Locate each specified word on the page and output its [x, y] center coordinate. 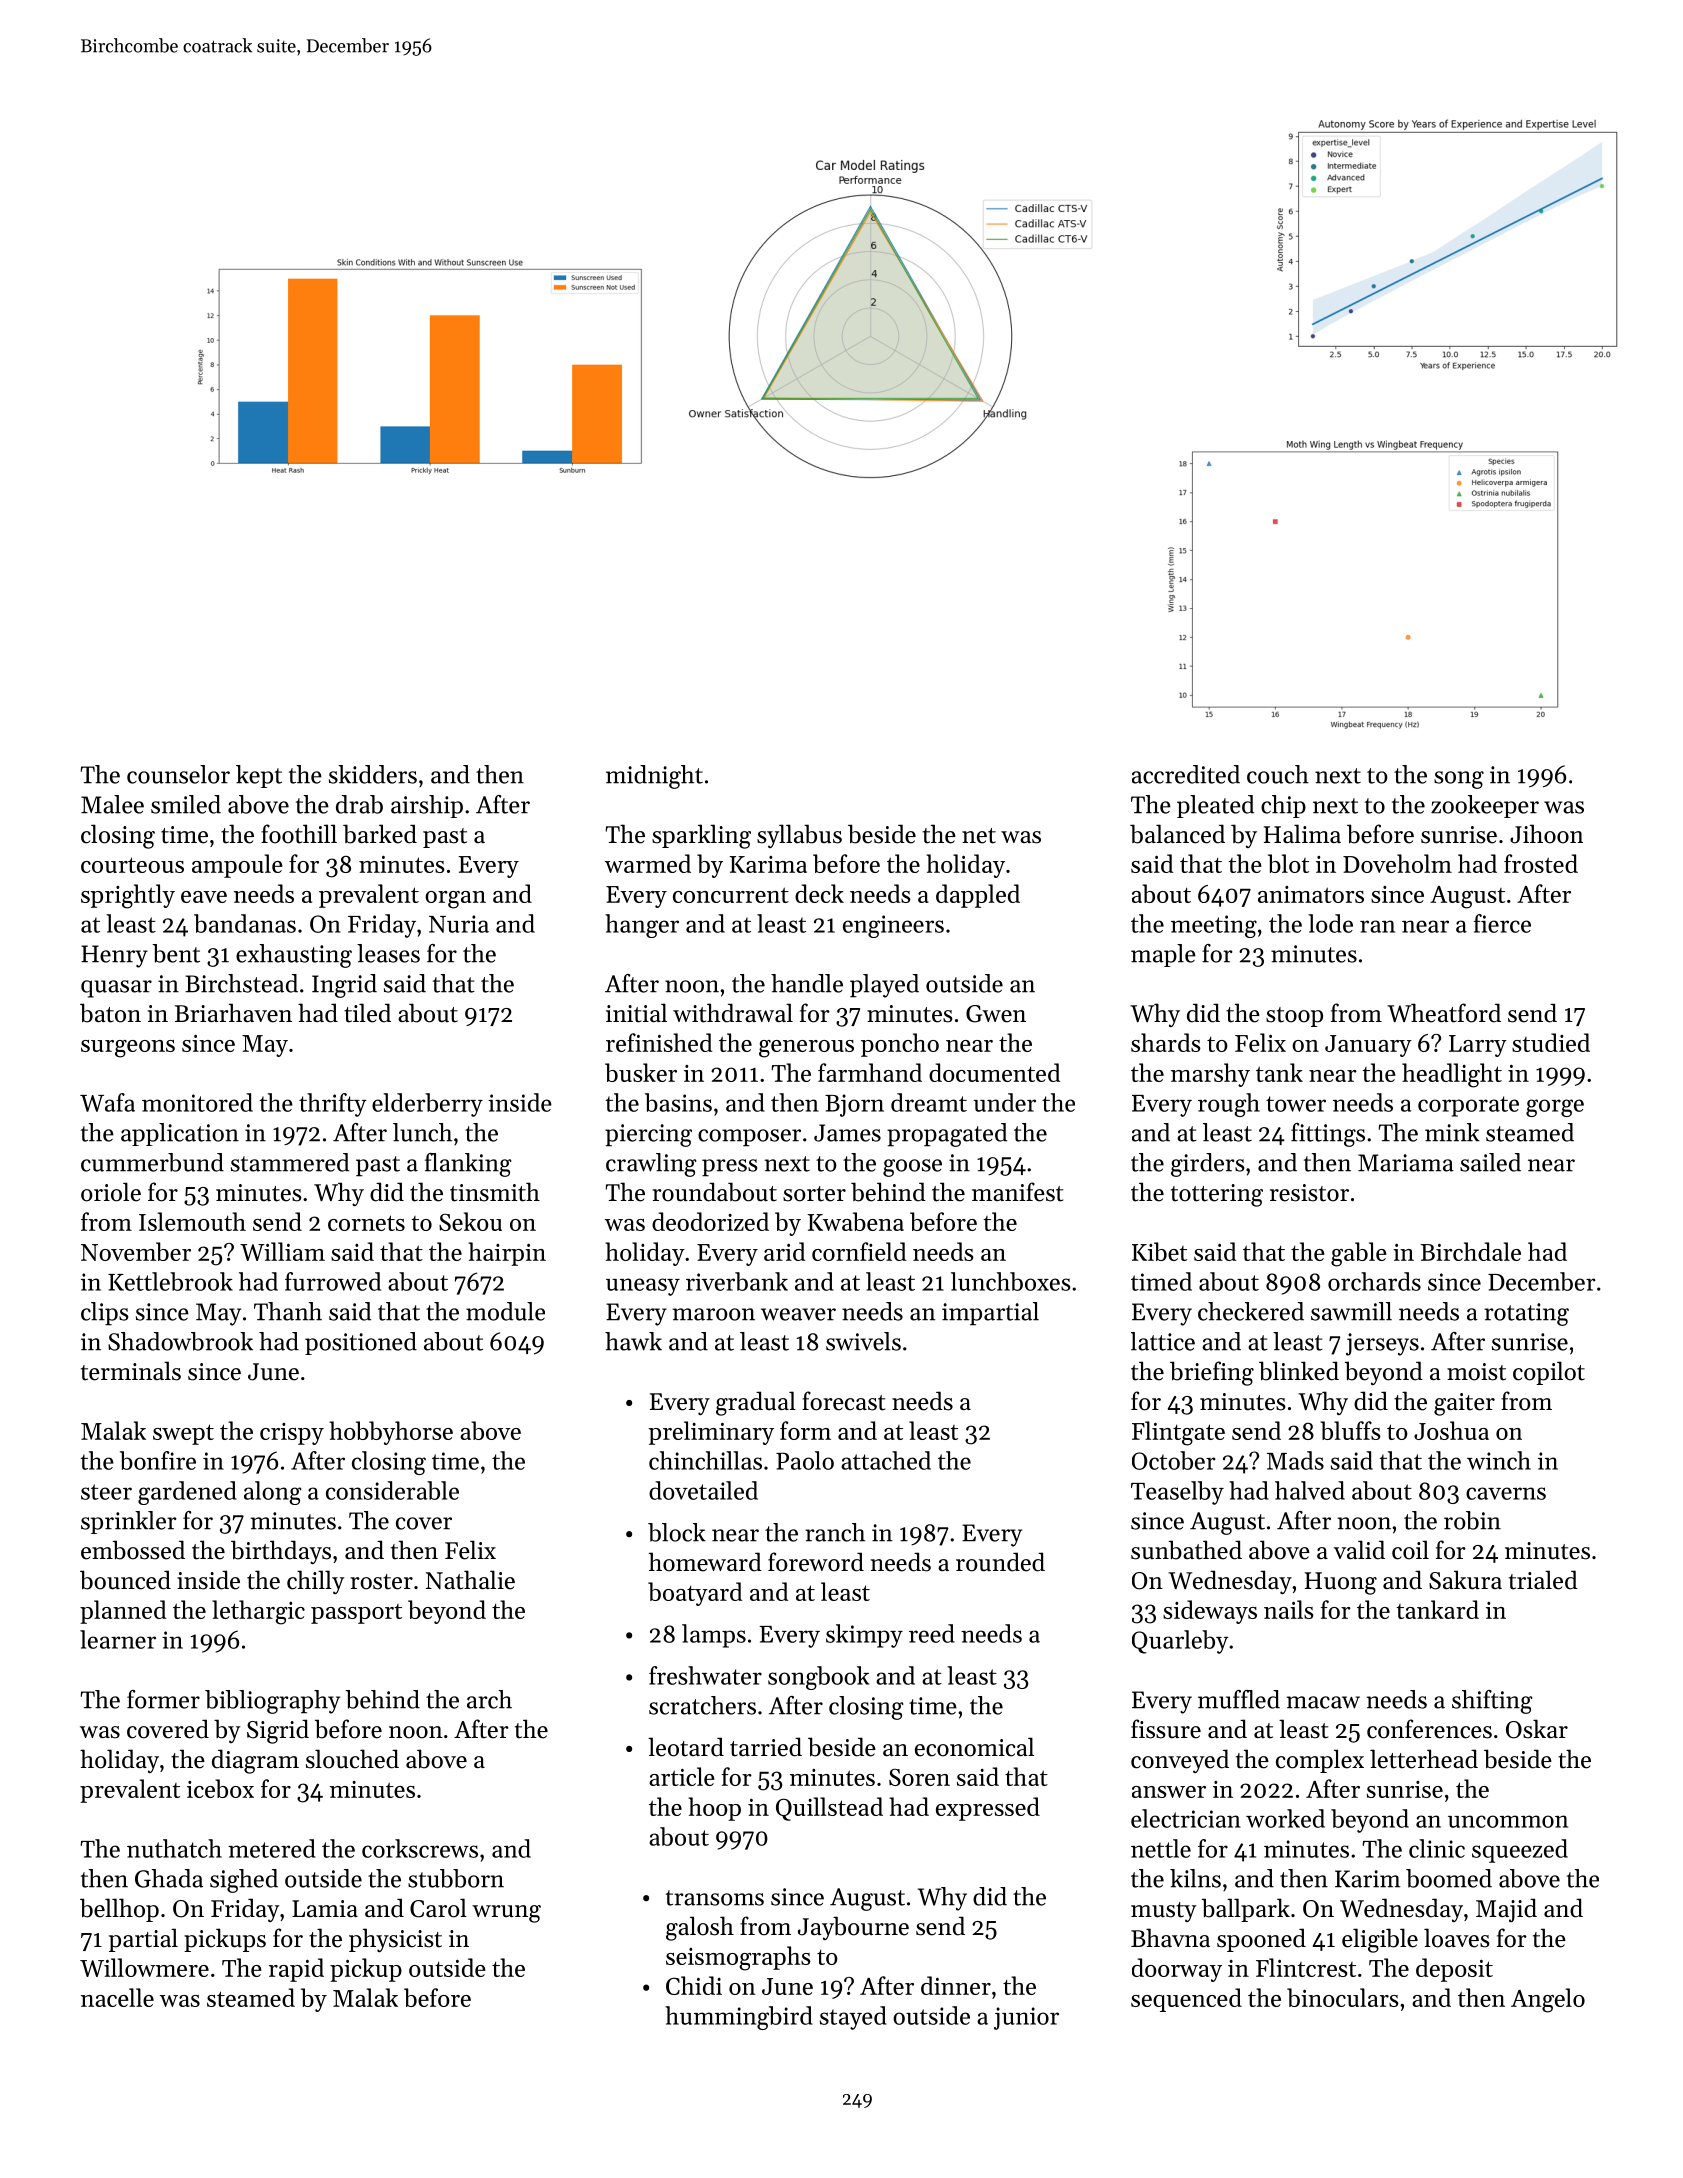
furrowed [333, 1281]
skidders [373, 774]
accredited [1186, 774]
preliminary [711, 1433]
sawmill [1351, 1311]
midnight [654, 777]
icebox [220, 1788]
